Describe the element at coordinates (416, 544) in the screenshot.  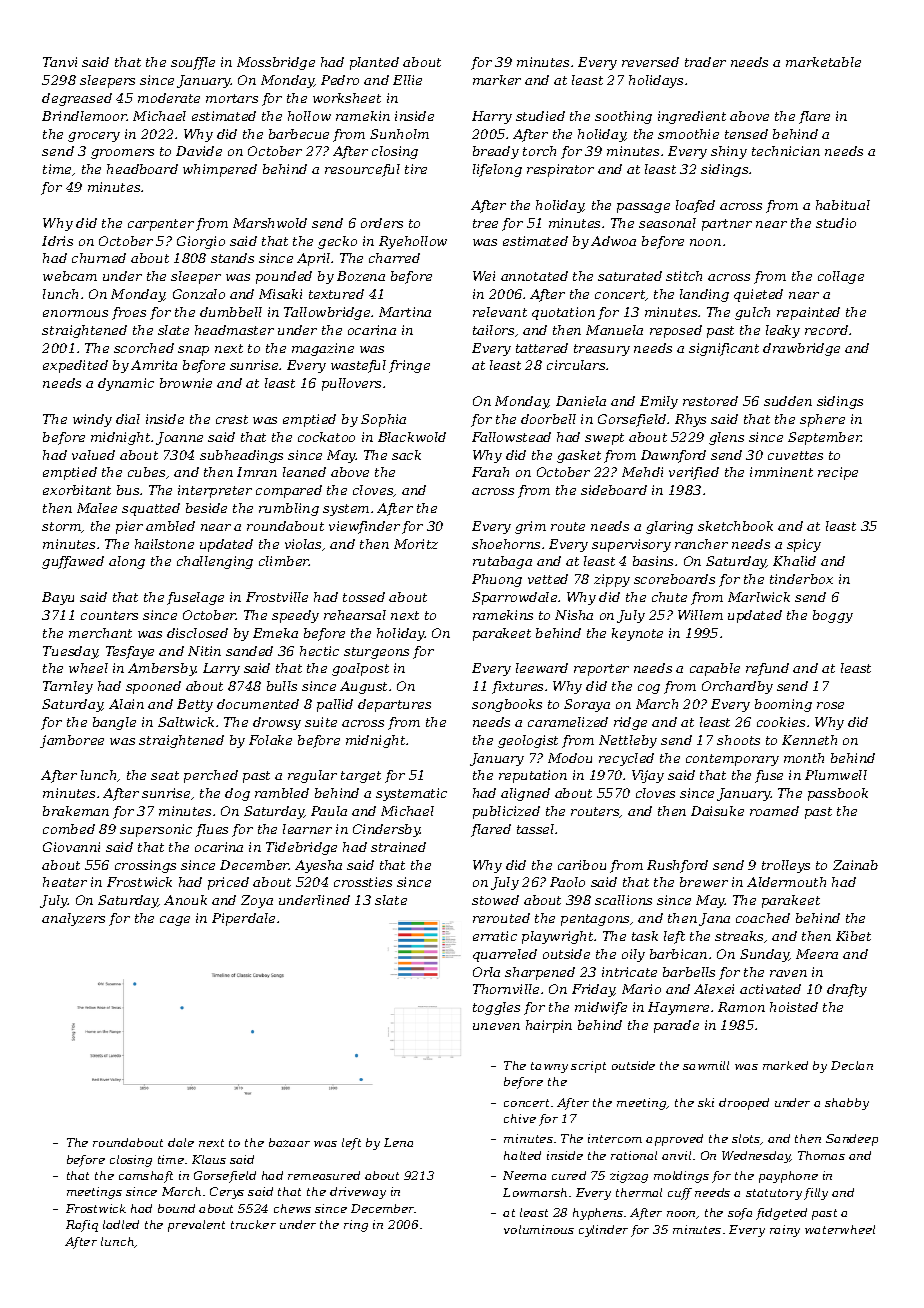
I see `Moritz` at that location.
